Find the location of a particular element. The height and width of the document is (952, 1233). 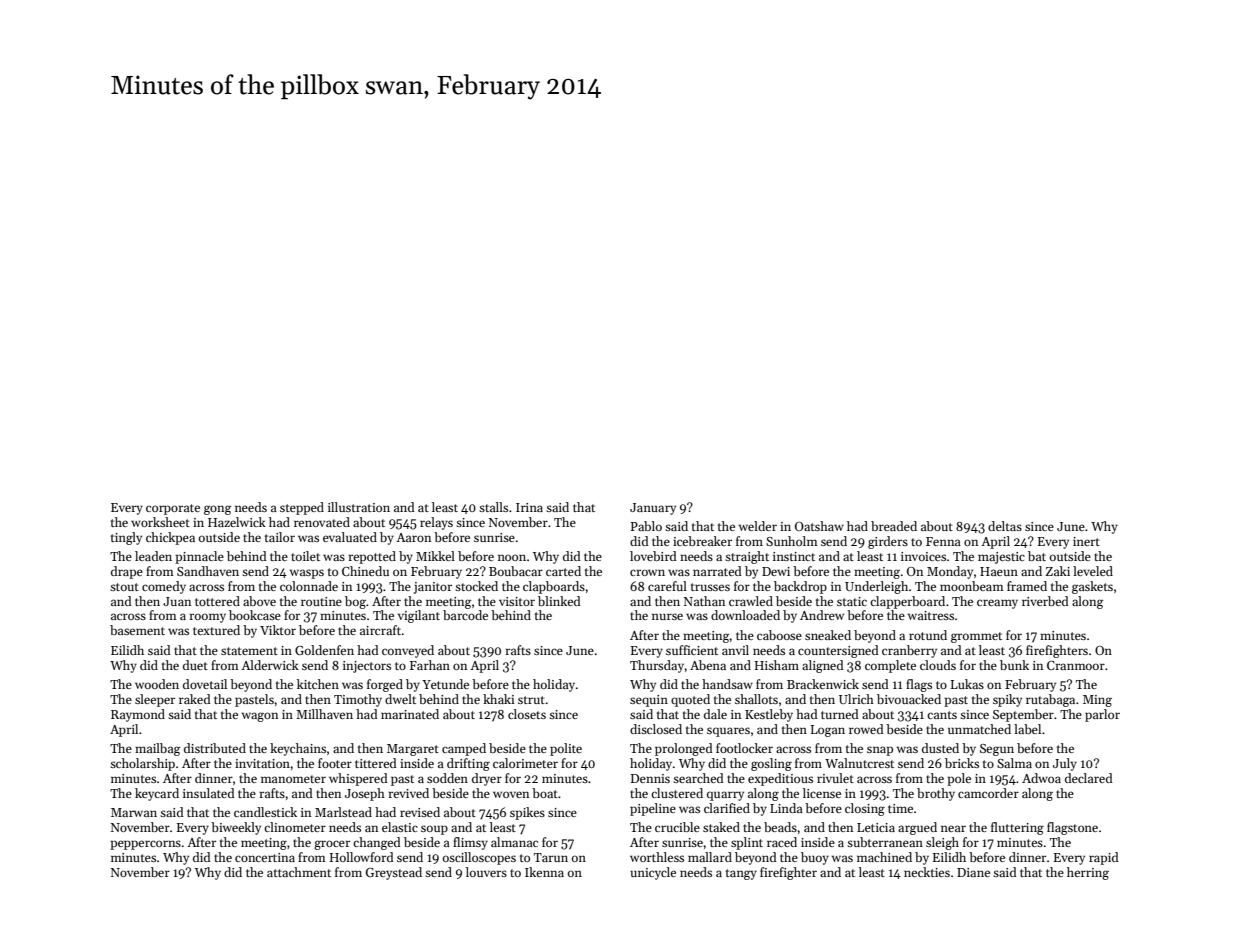

stalls is located at coordinates (493, 507).
